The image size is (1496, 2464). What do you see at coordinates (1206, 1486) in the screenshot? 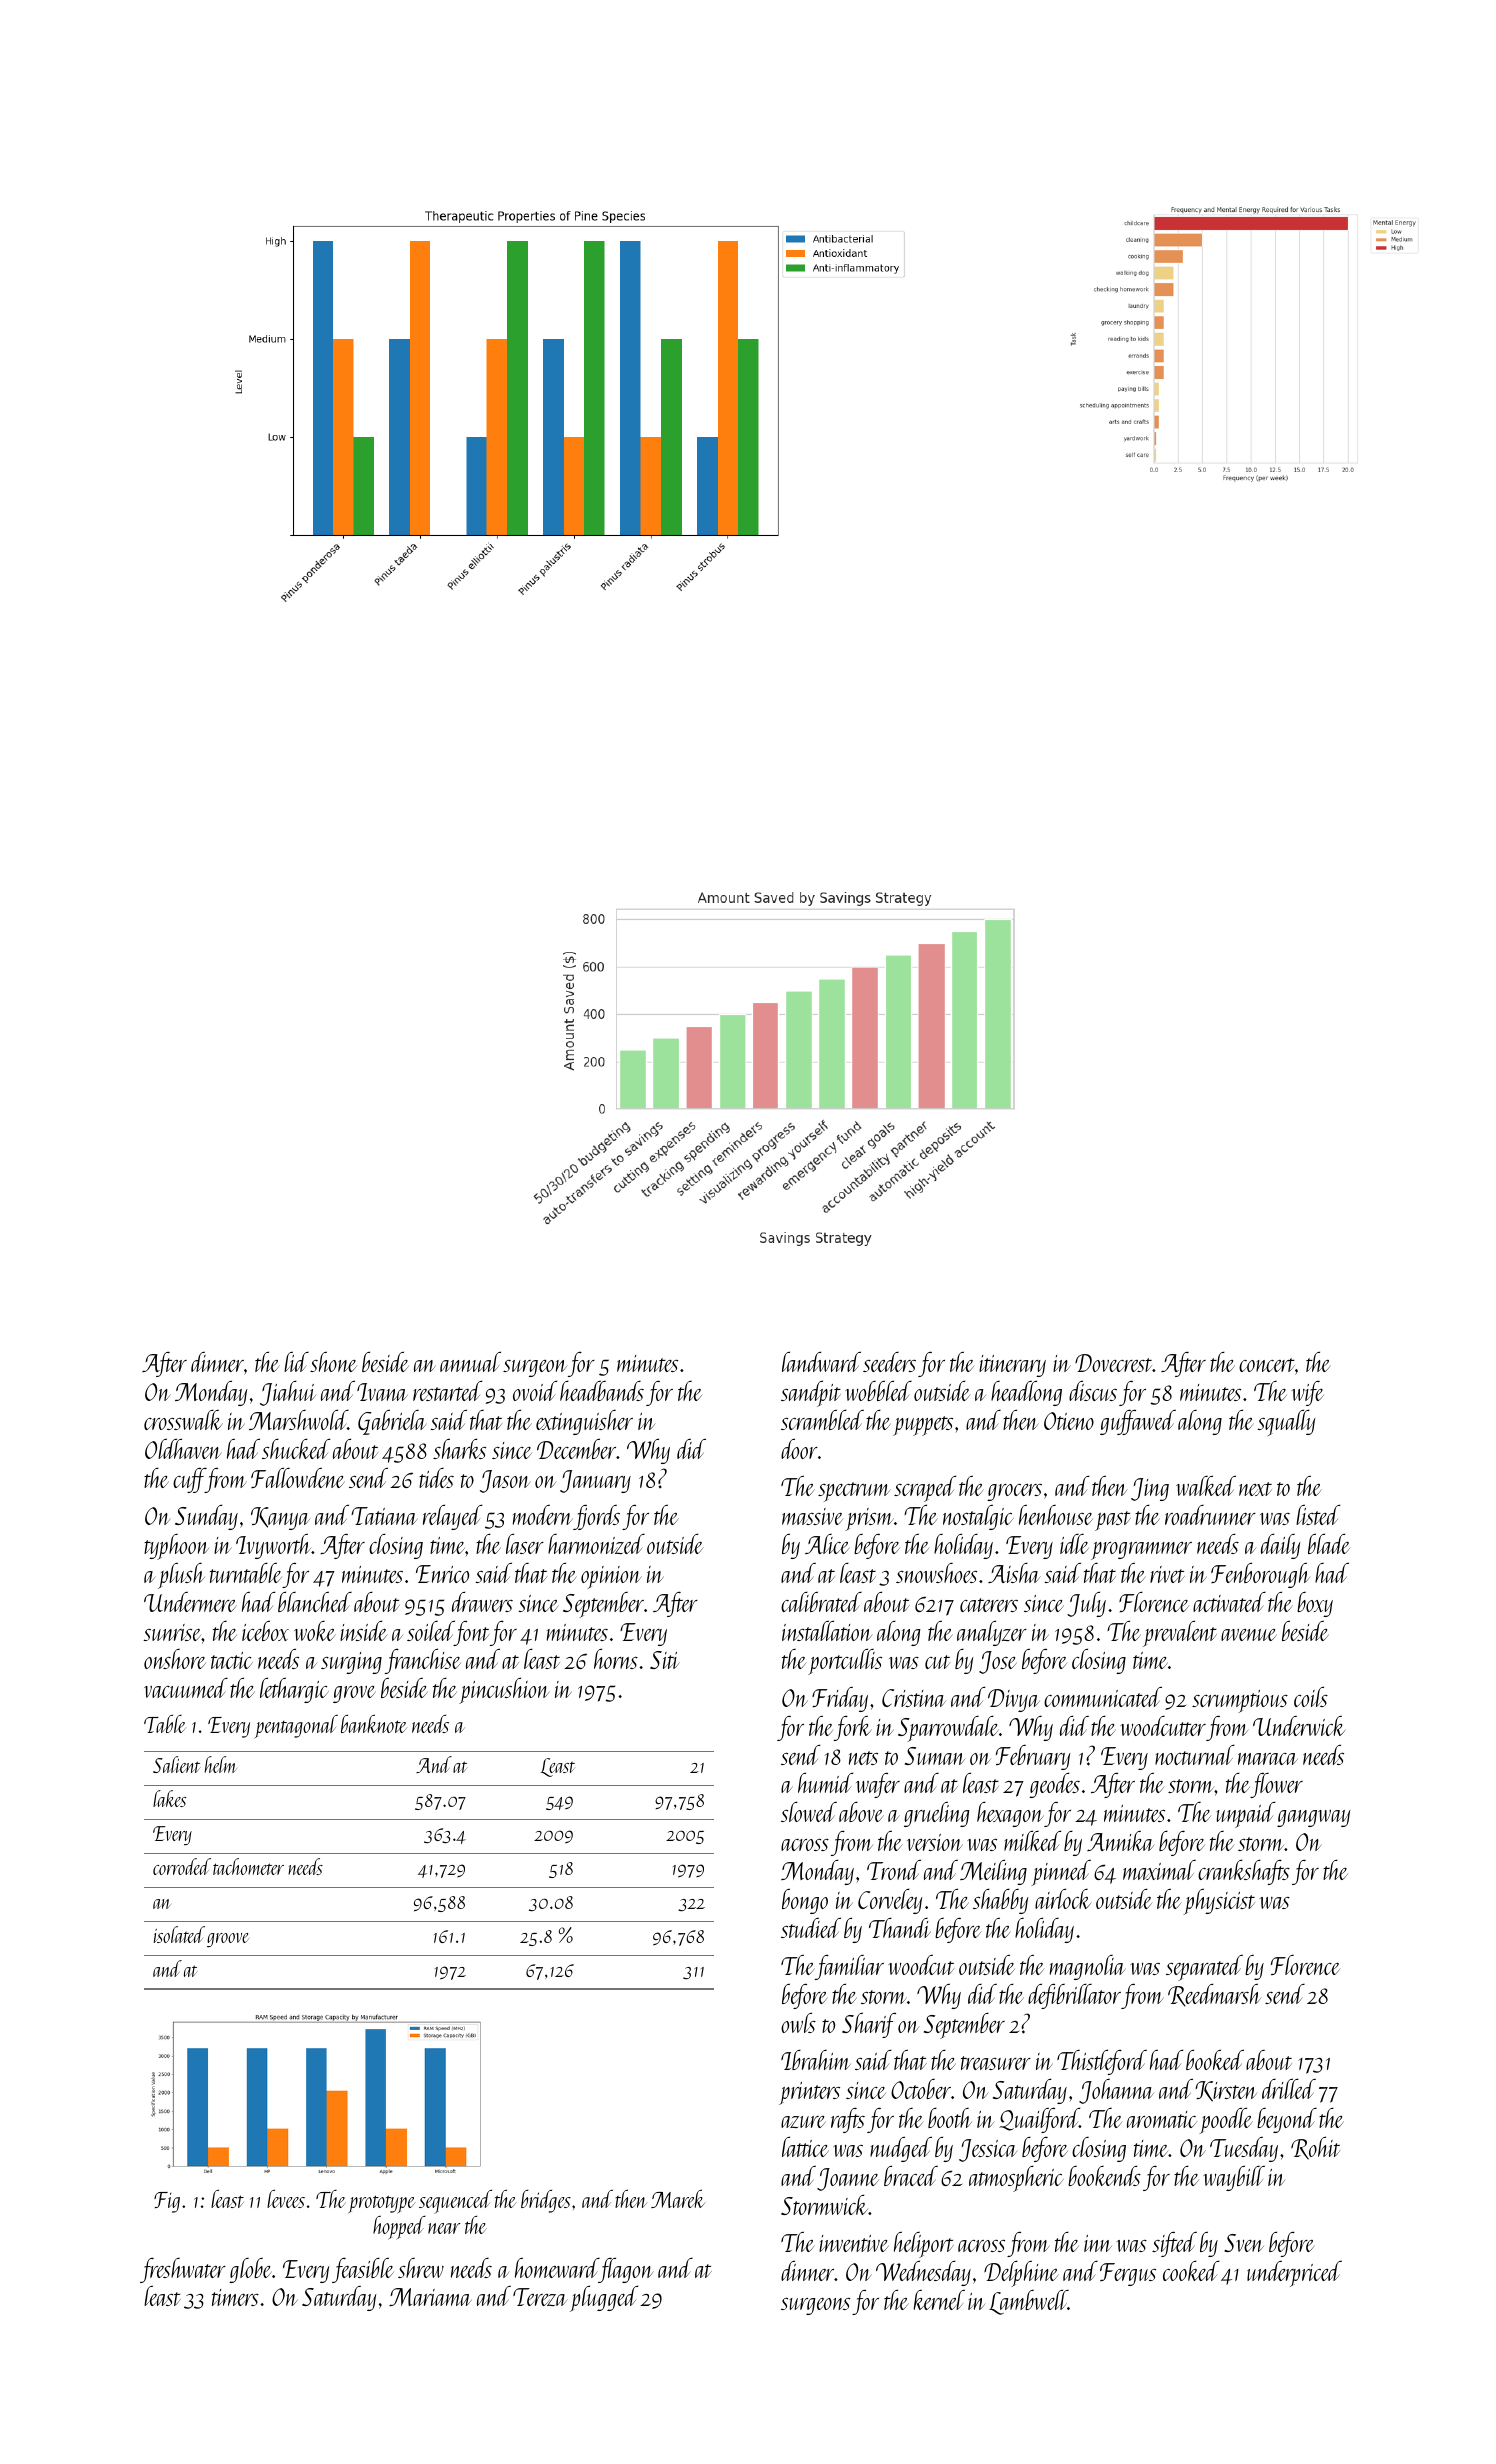
I see `walked` at bounding box center [1206, 1486].
